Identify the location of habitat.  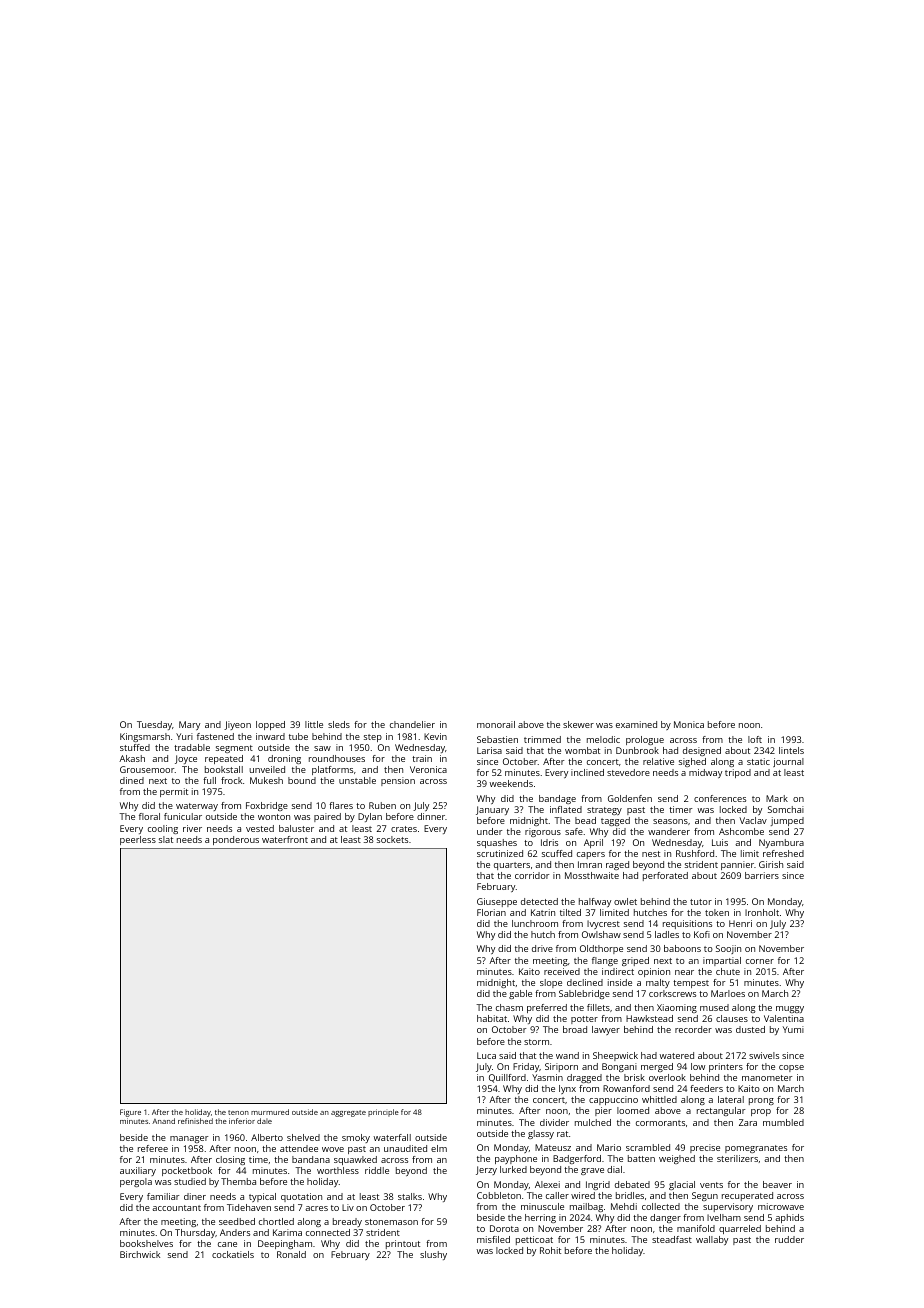
(492, 1018).
